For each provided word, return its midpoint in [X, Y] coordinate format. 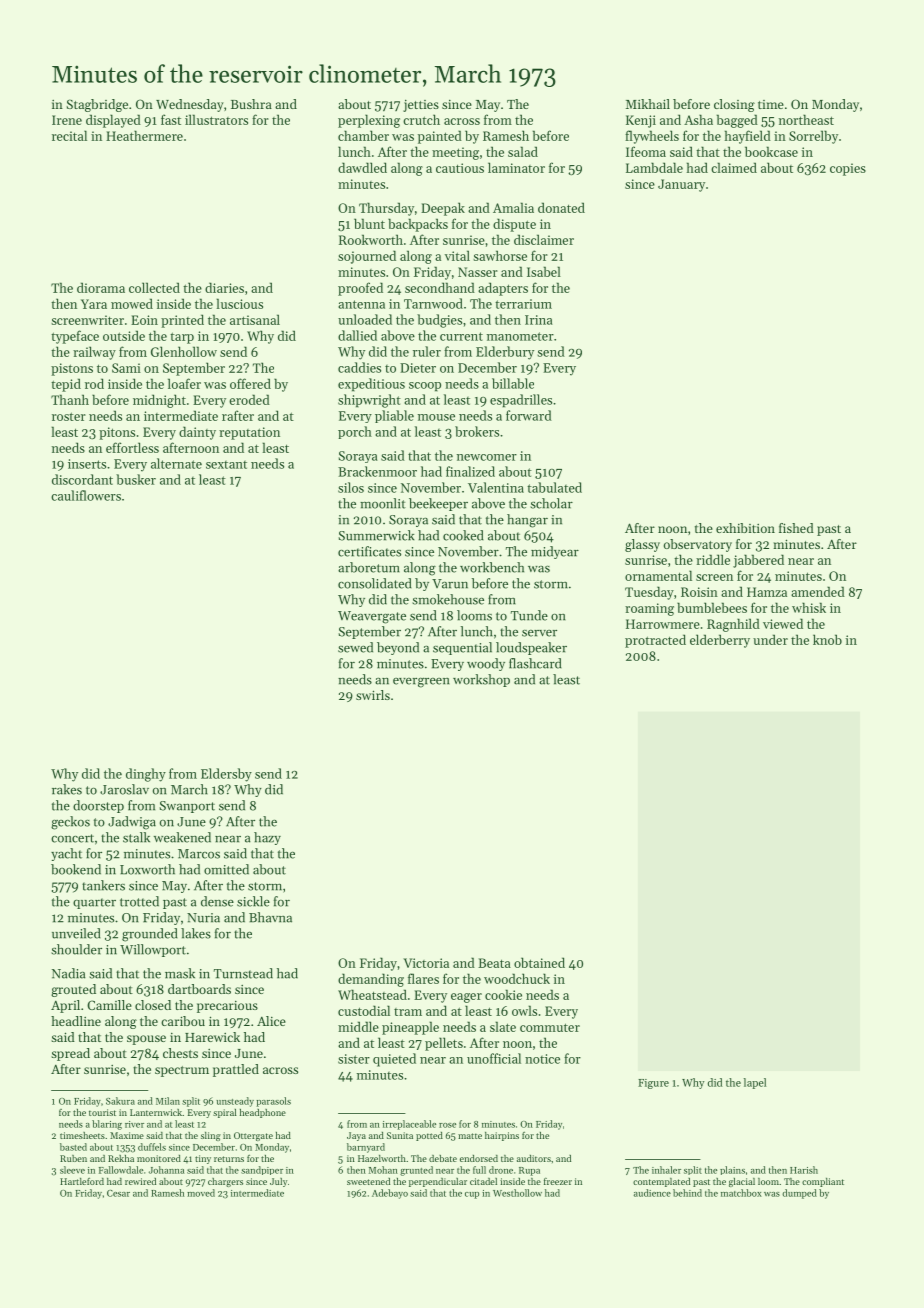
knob [827, 639]
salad [523, 151]
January [681, 185]
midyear [555, 552]
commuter [550, 1027]
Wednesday [190, 105]
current [461, 336]
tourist [102, 1112]
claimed [734, 167]
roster [69, 416]
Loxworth [147, 869]
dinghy [146, 775]
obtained [539, 962]
